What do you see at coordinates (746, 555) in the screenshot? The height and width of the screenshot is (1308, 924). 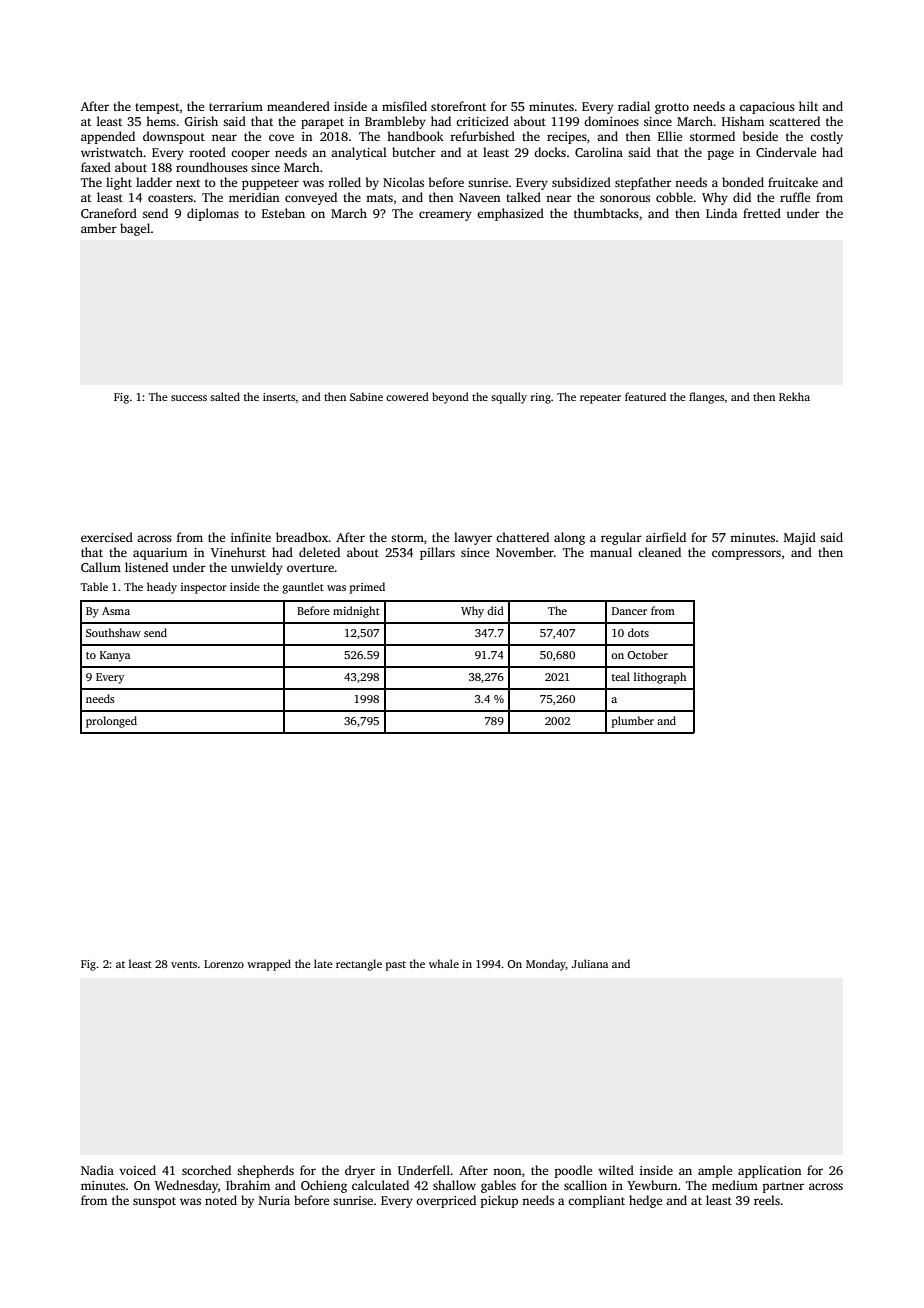 I see `compressors` at bounding box center [746, 555].
